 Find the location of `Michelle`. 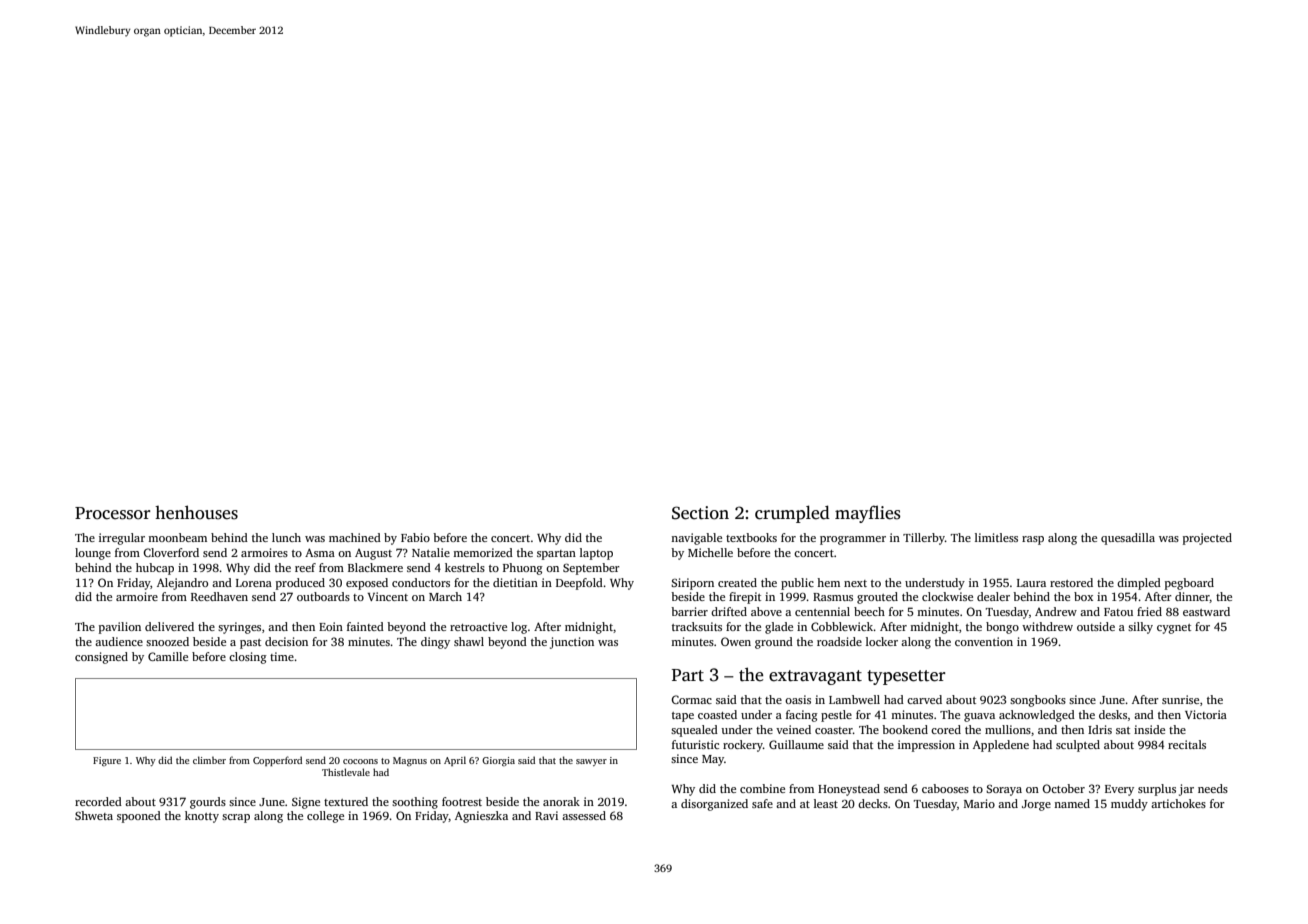

Michelle is located at coordinates (710, 552).
